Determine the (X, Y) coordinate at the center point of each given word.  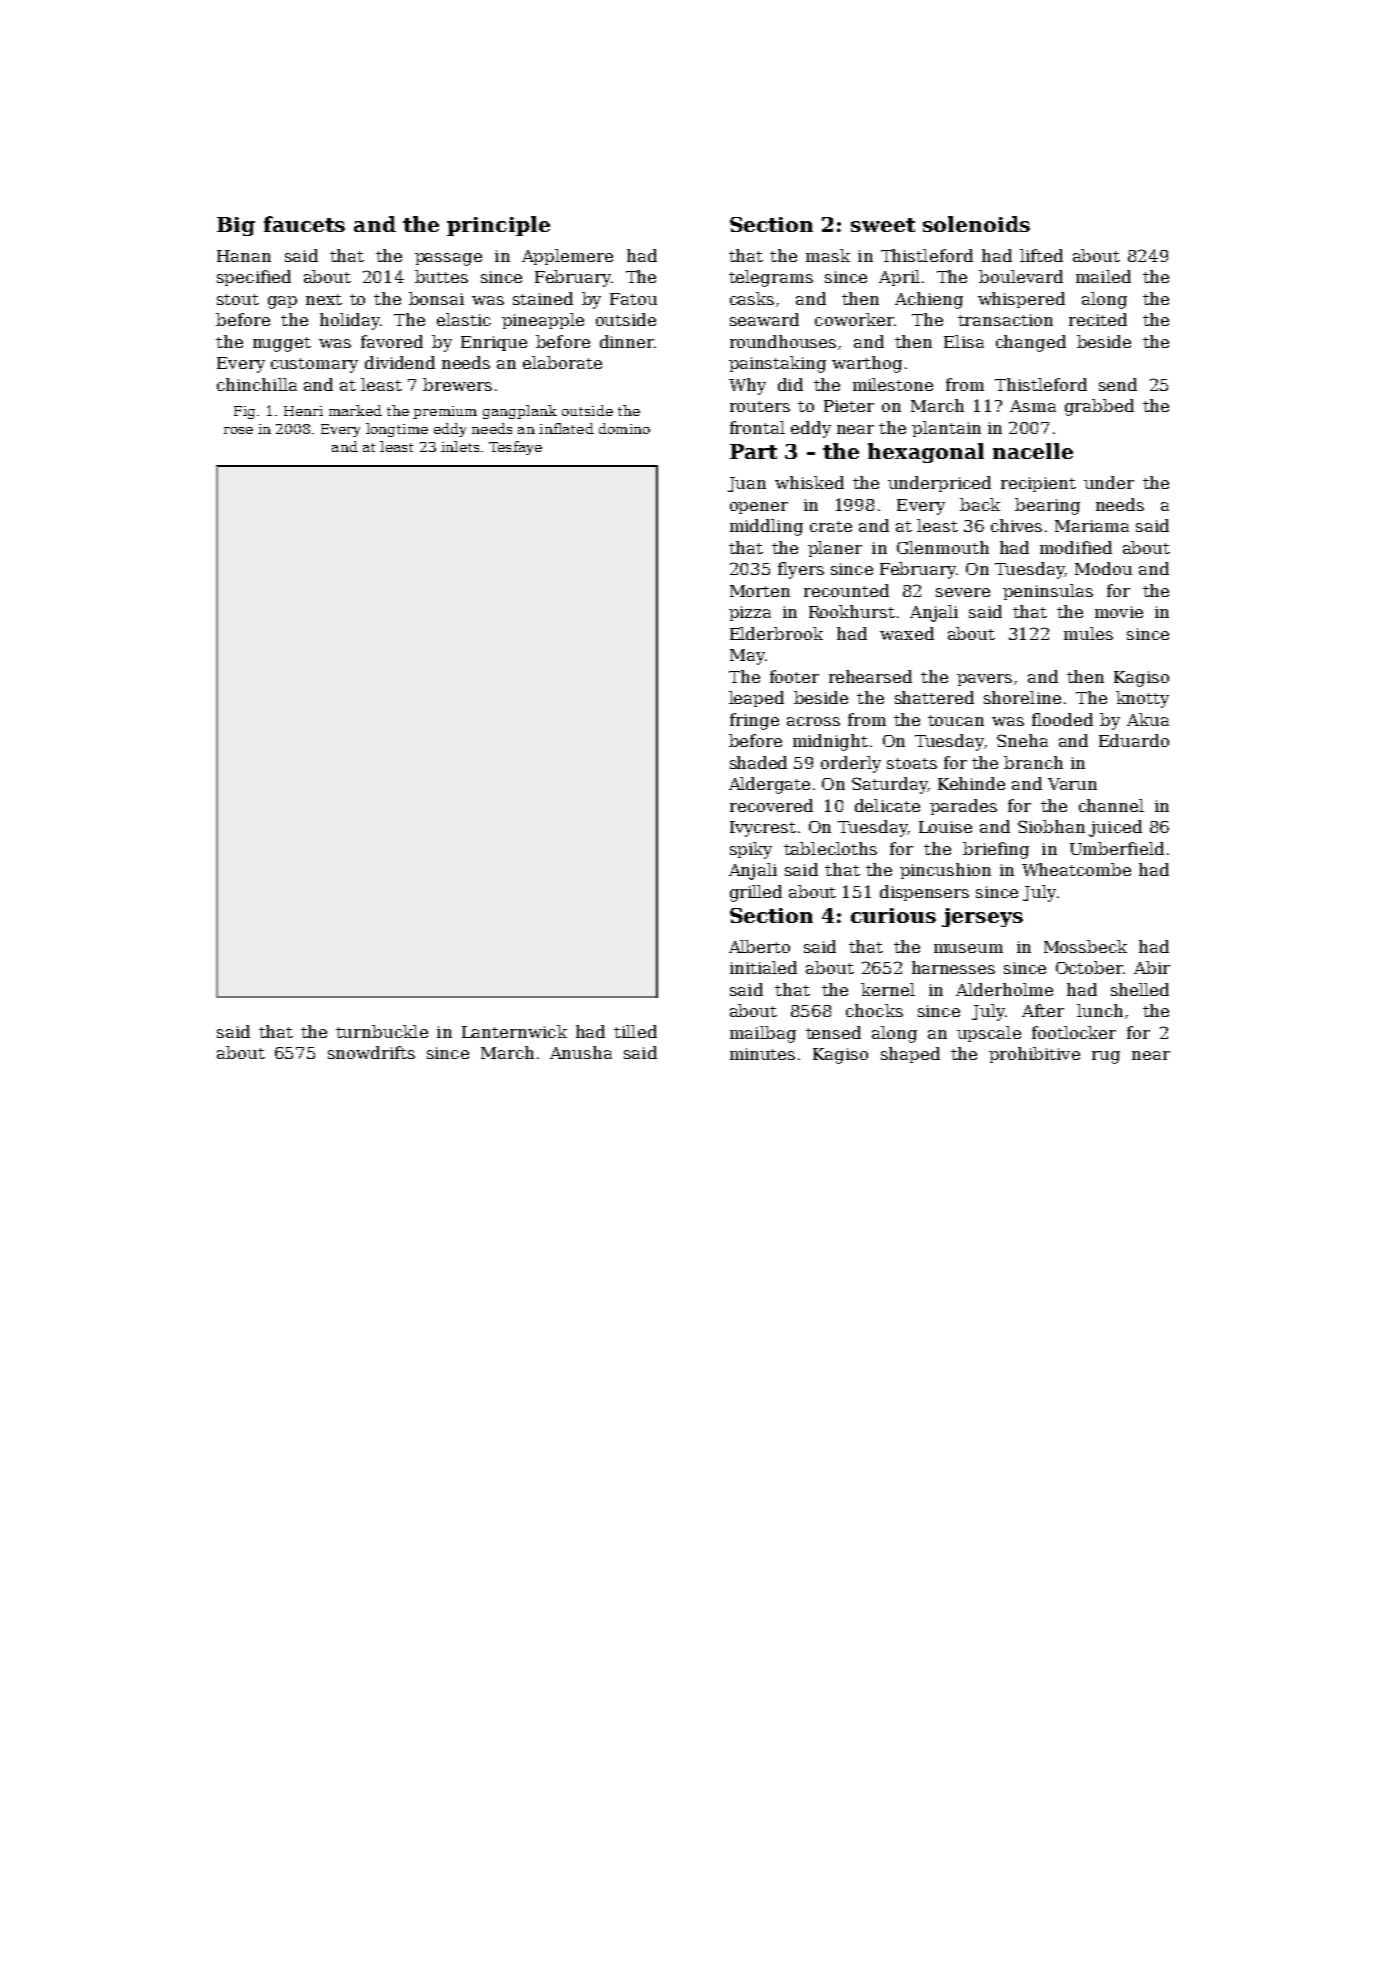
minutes (762, 1054)
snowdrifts (371, 1052)
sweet (883, 225)
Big (236, 226)
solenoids (976, 224)
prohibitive (1034, 1055)
